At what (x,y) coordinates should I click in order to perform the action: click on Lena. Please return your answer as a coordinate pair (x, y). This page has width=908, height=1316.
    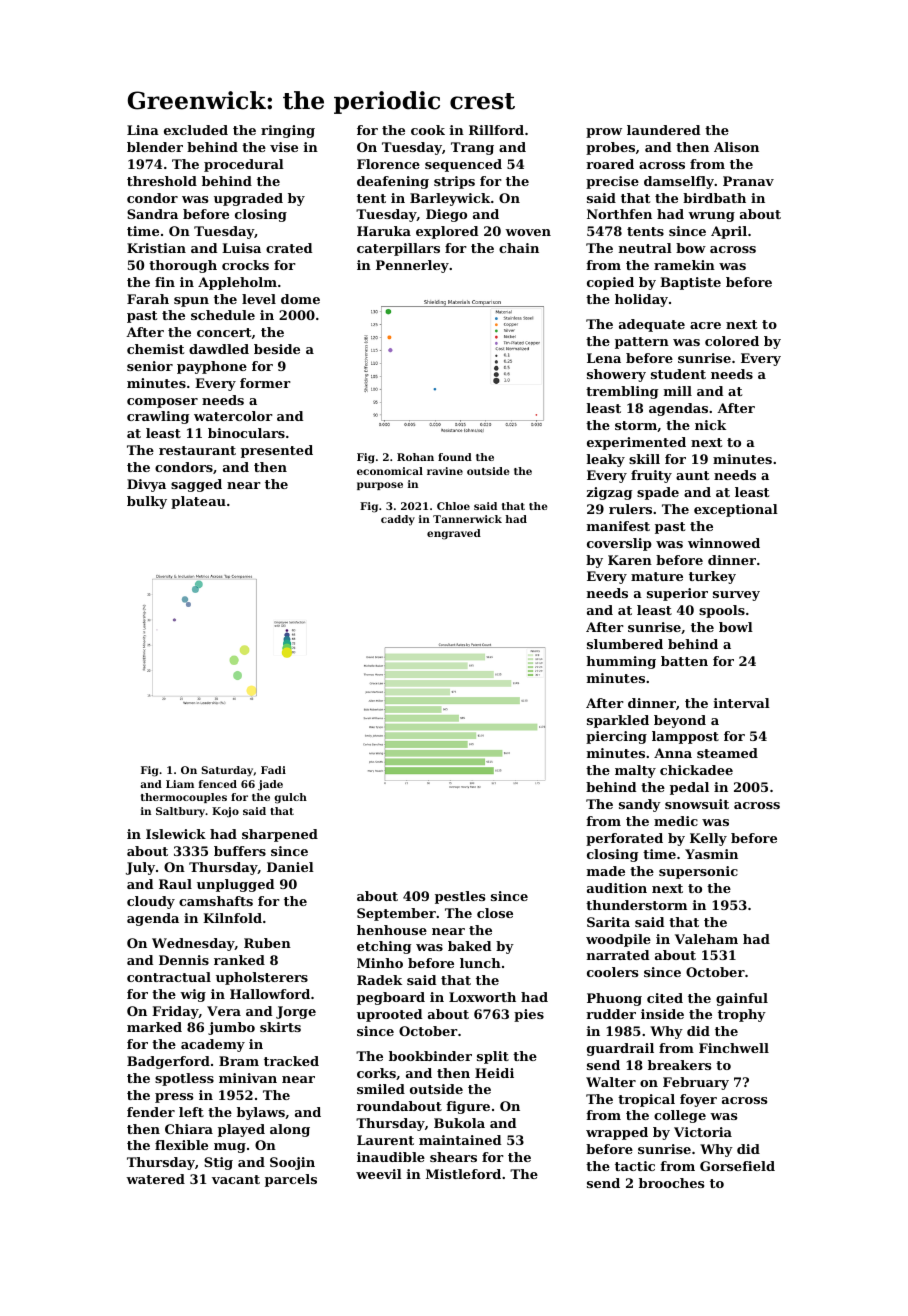
    Looking at the image, I should click on (604, 358).
